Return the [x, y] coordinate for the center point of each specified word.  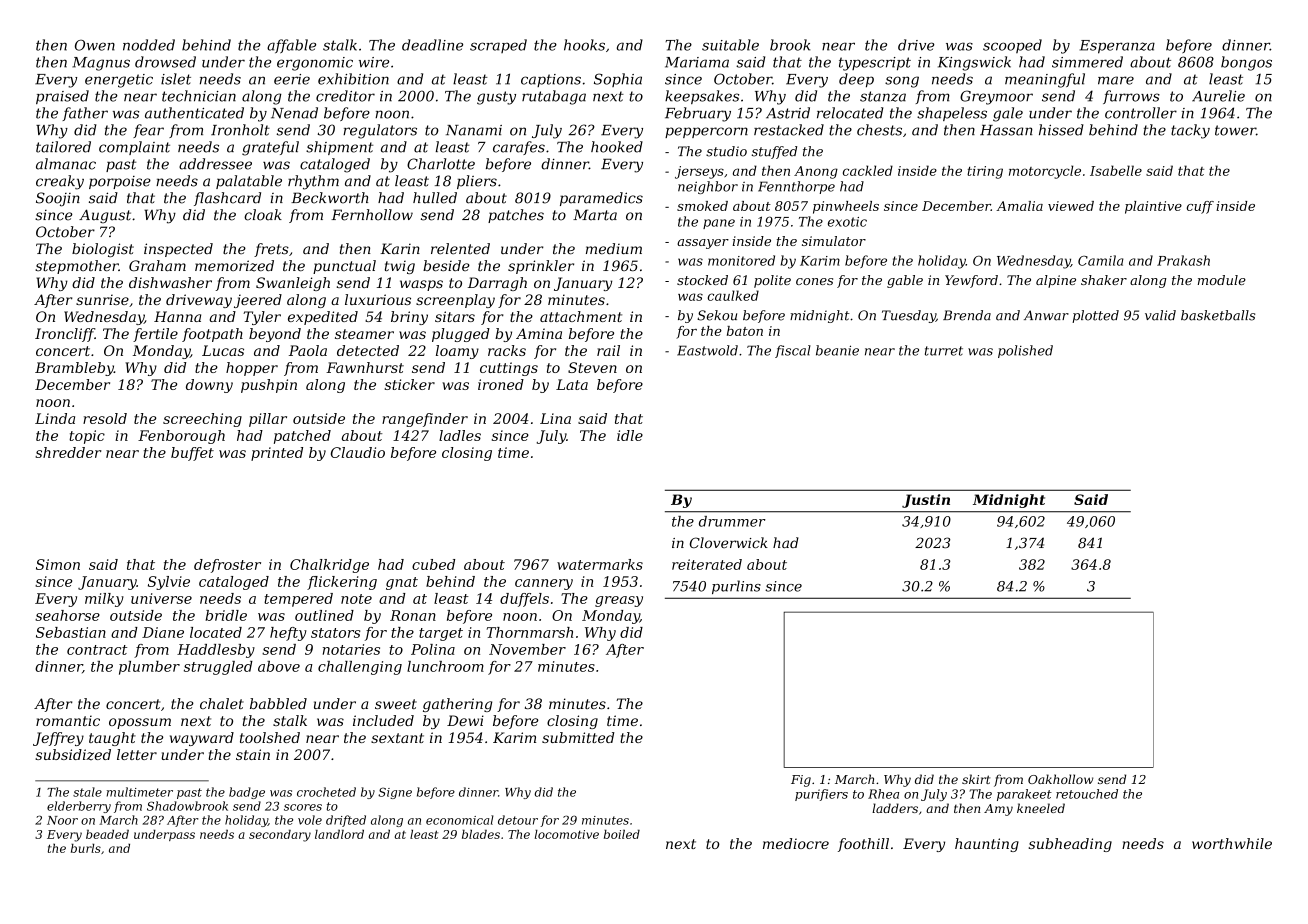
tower [1235, 130]
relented [460, 249]
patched [302, 437]
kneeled [1041, 808]
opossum [140, 723]
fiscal [793, 351]
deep [856, 80]
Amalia [1019, 206]
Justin [926, 501]
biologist [103, 250]
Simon [58, 564]
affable [291, 46]
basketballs [1218, 315]
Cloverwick [729, 542]
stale [87, 792]
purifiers [821, 795]
